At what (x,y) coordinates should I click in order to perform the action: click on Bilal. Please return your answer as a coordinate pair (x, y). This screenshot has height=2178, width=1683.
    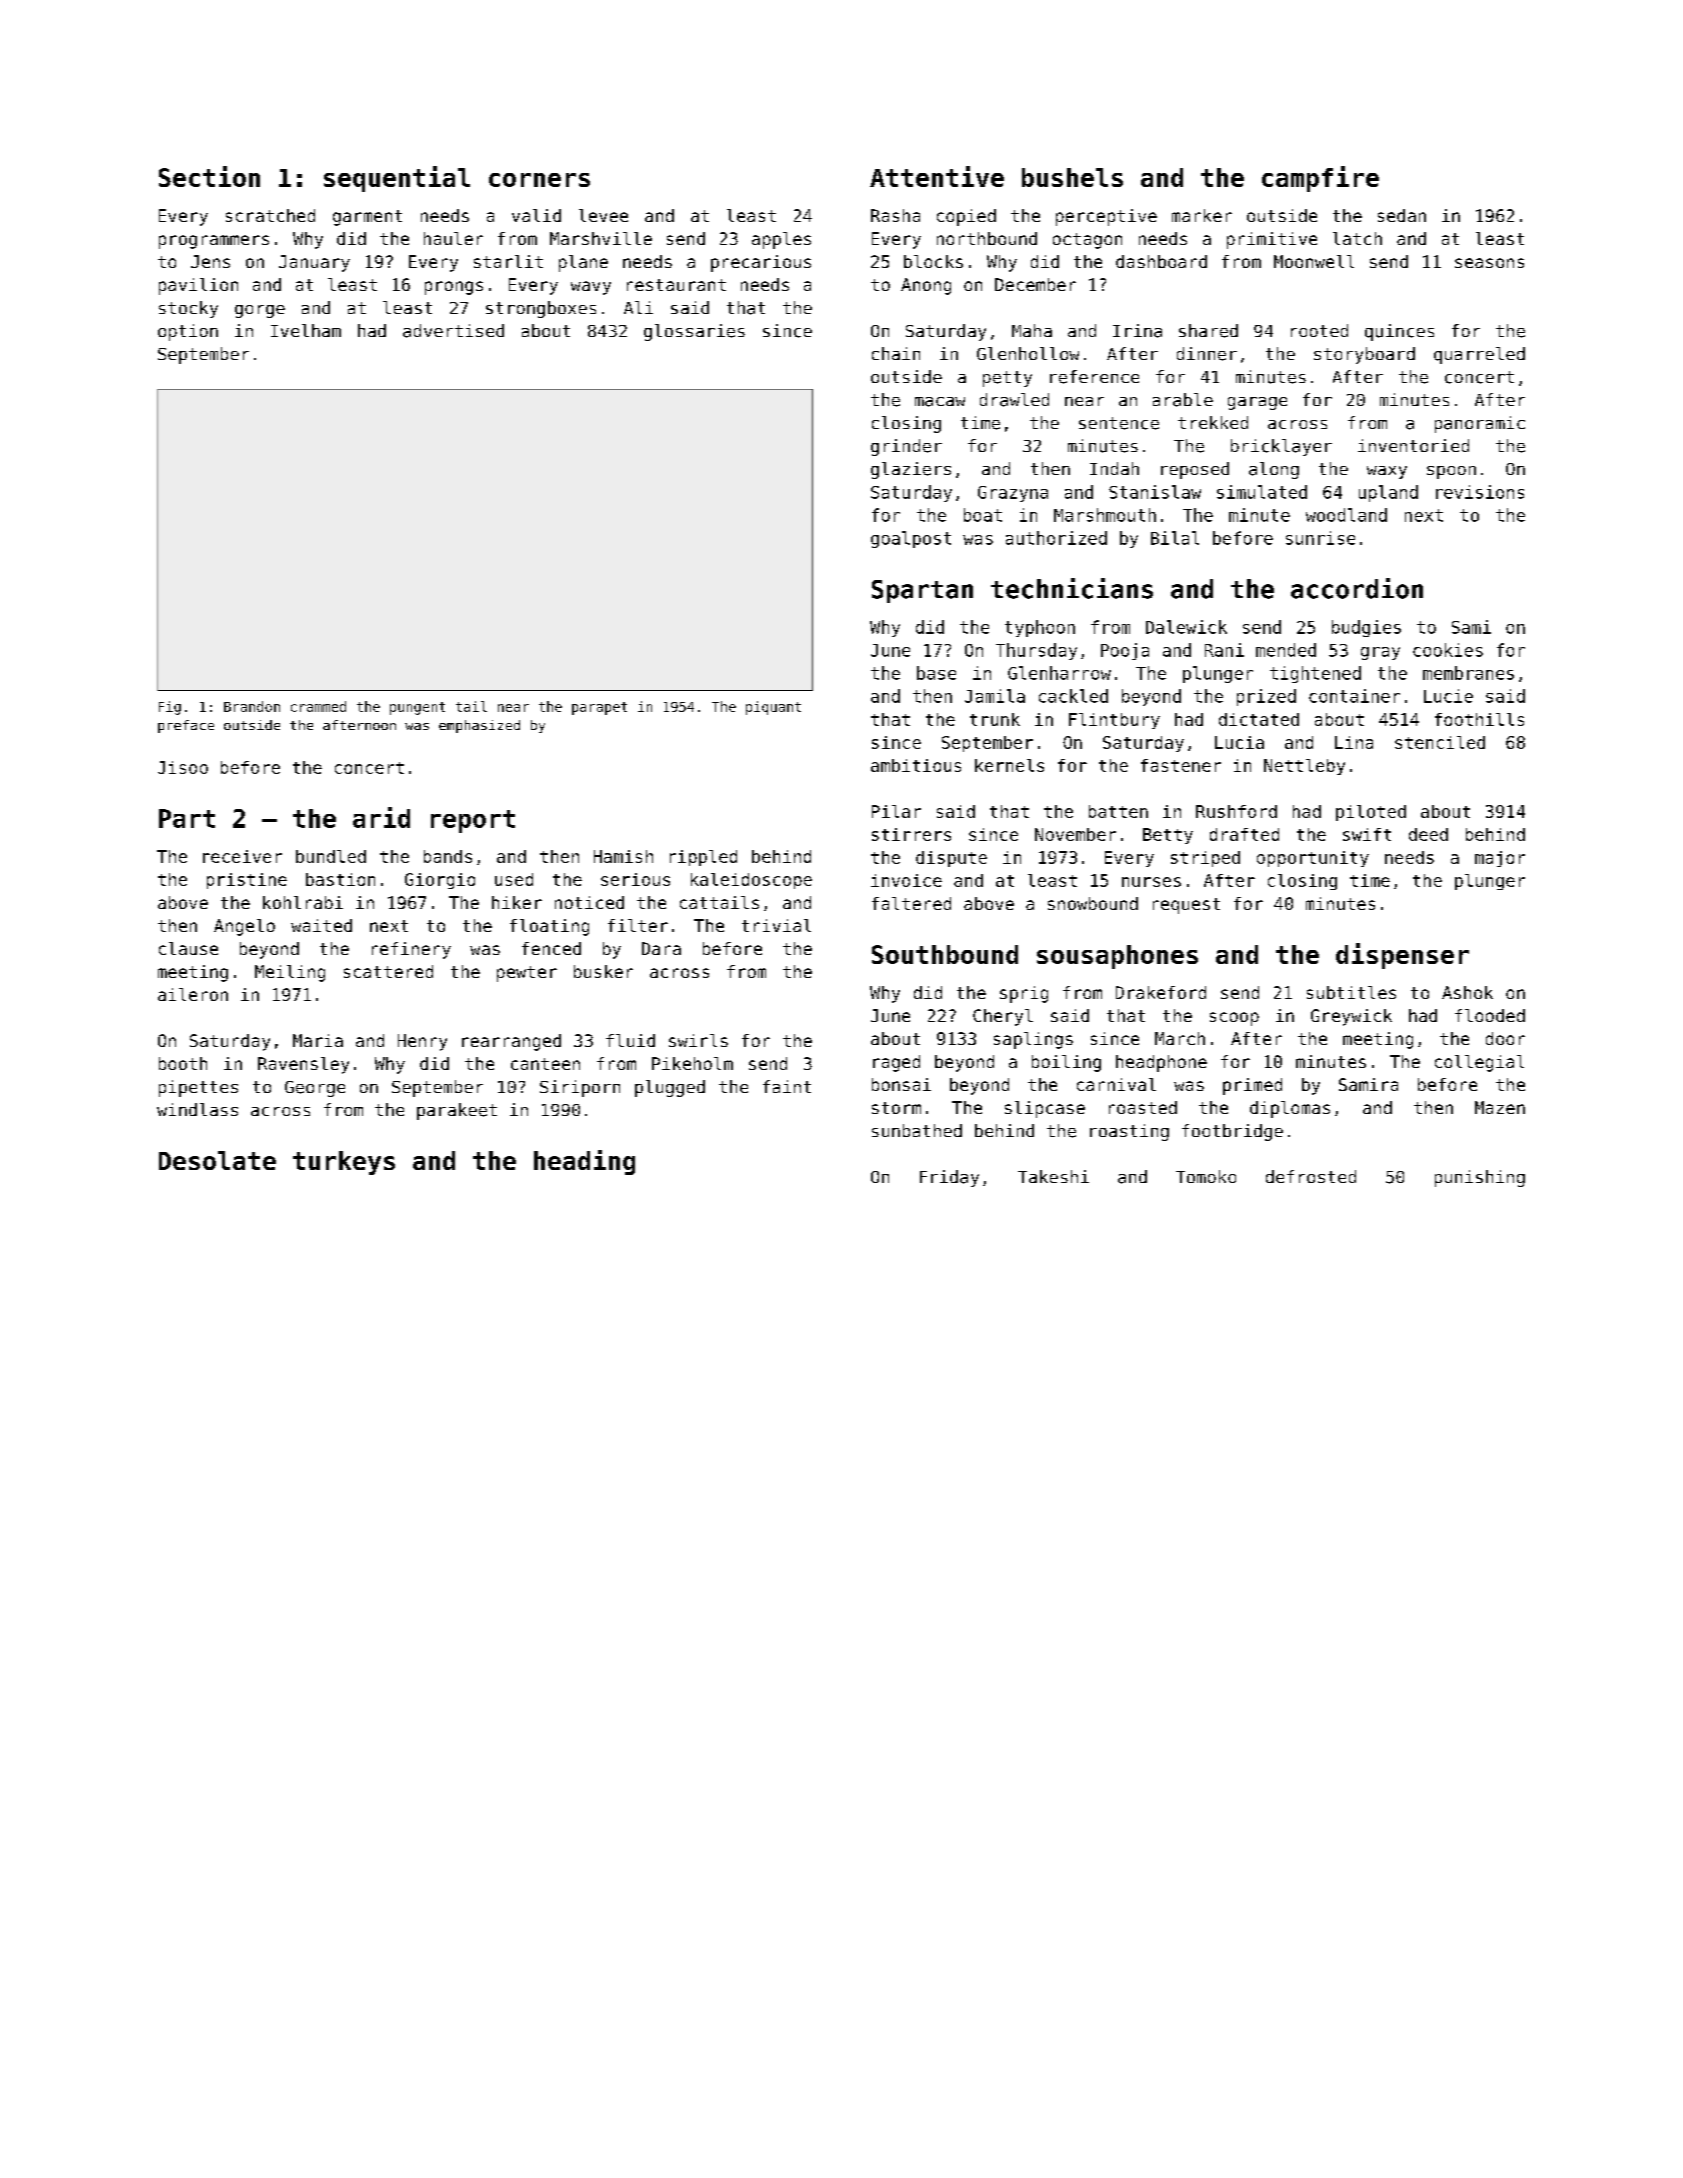
    Looking at the image, I should click on (1175, 538).
